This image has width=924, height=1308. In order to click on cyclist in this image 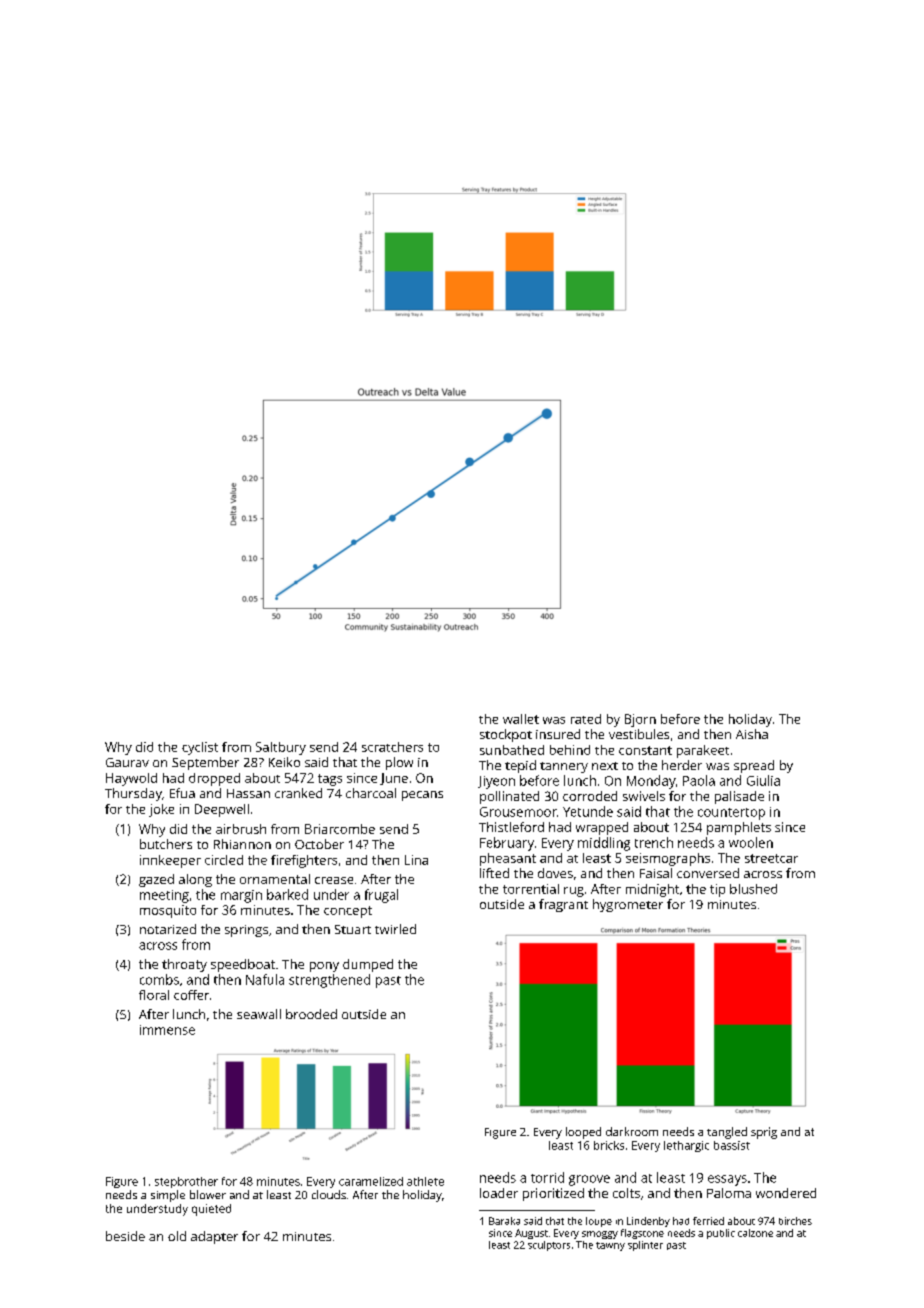, I will do `click(200, 748)`.
